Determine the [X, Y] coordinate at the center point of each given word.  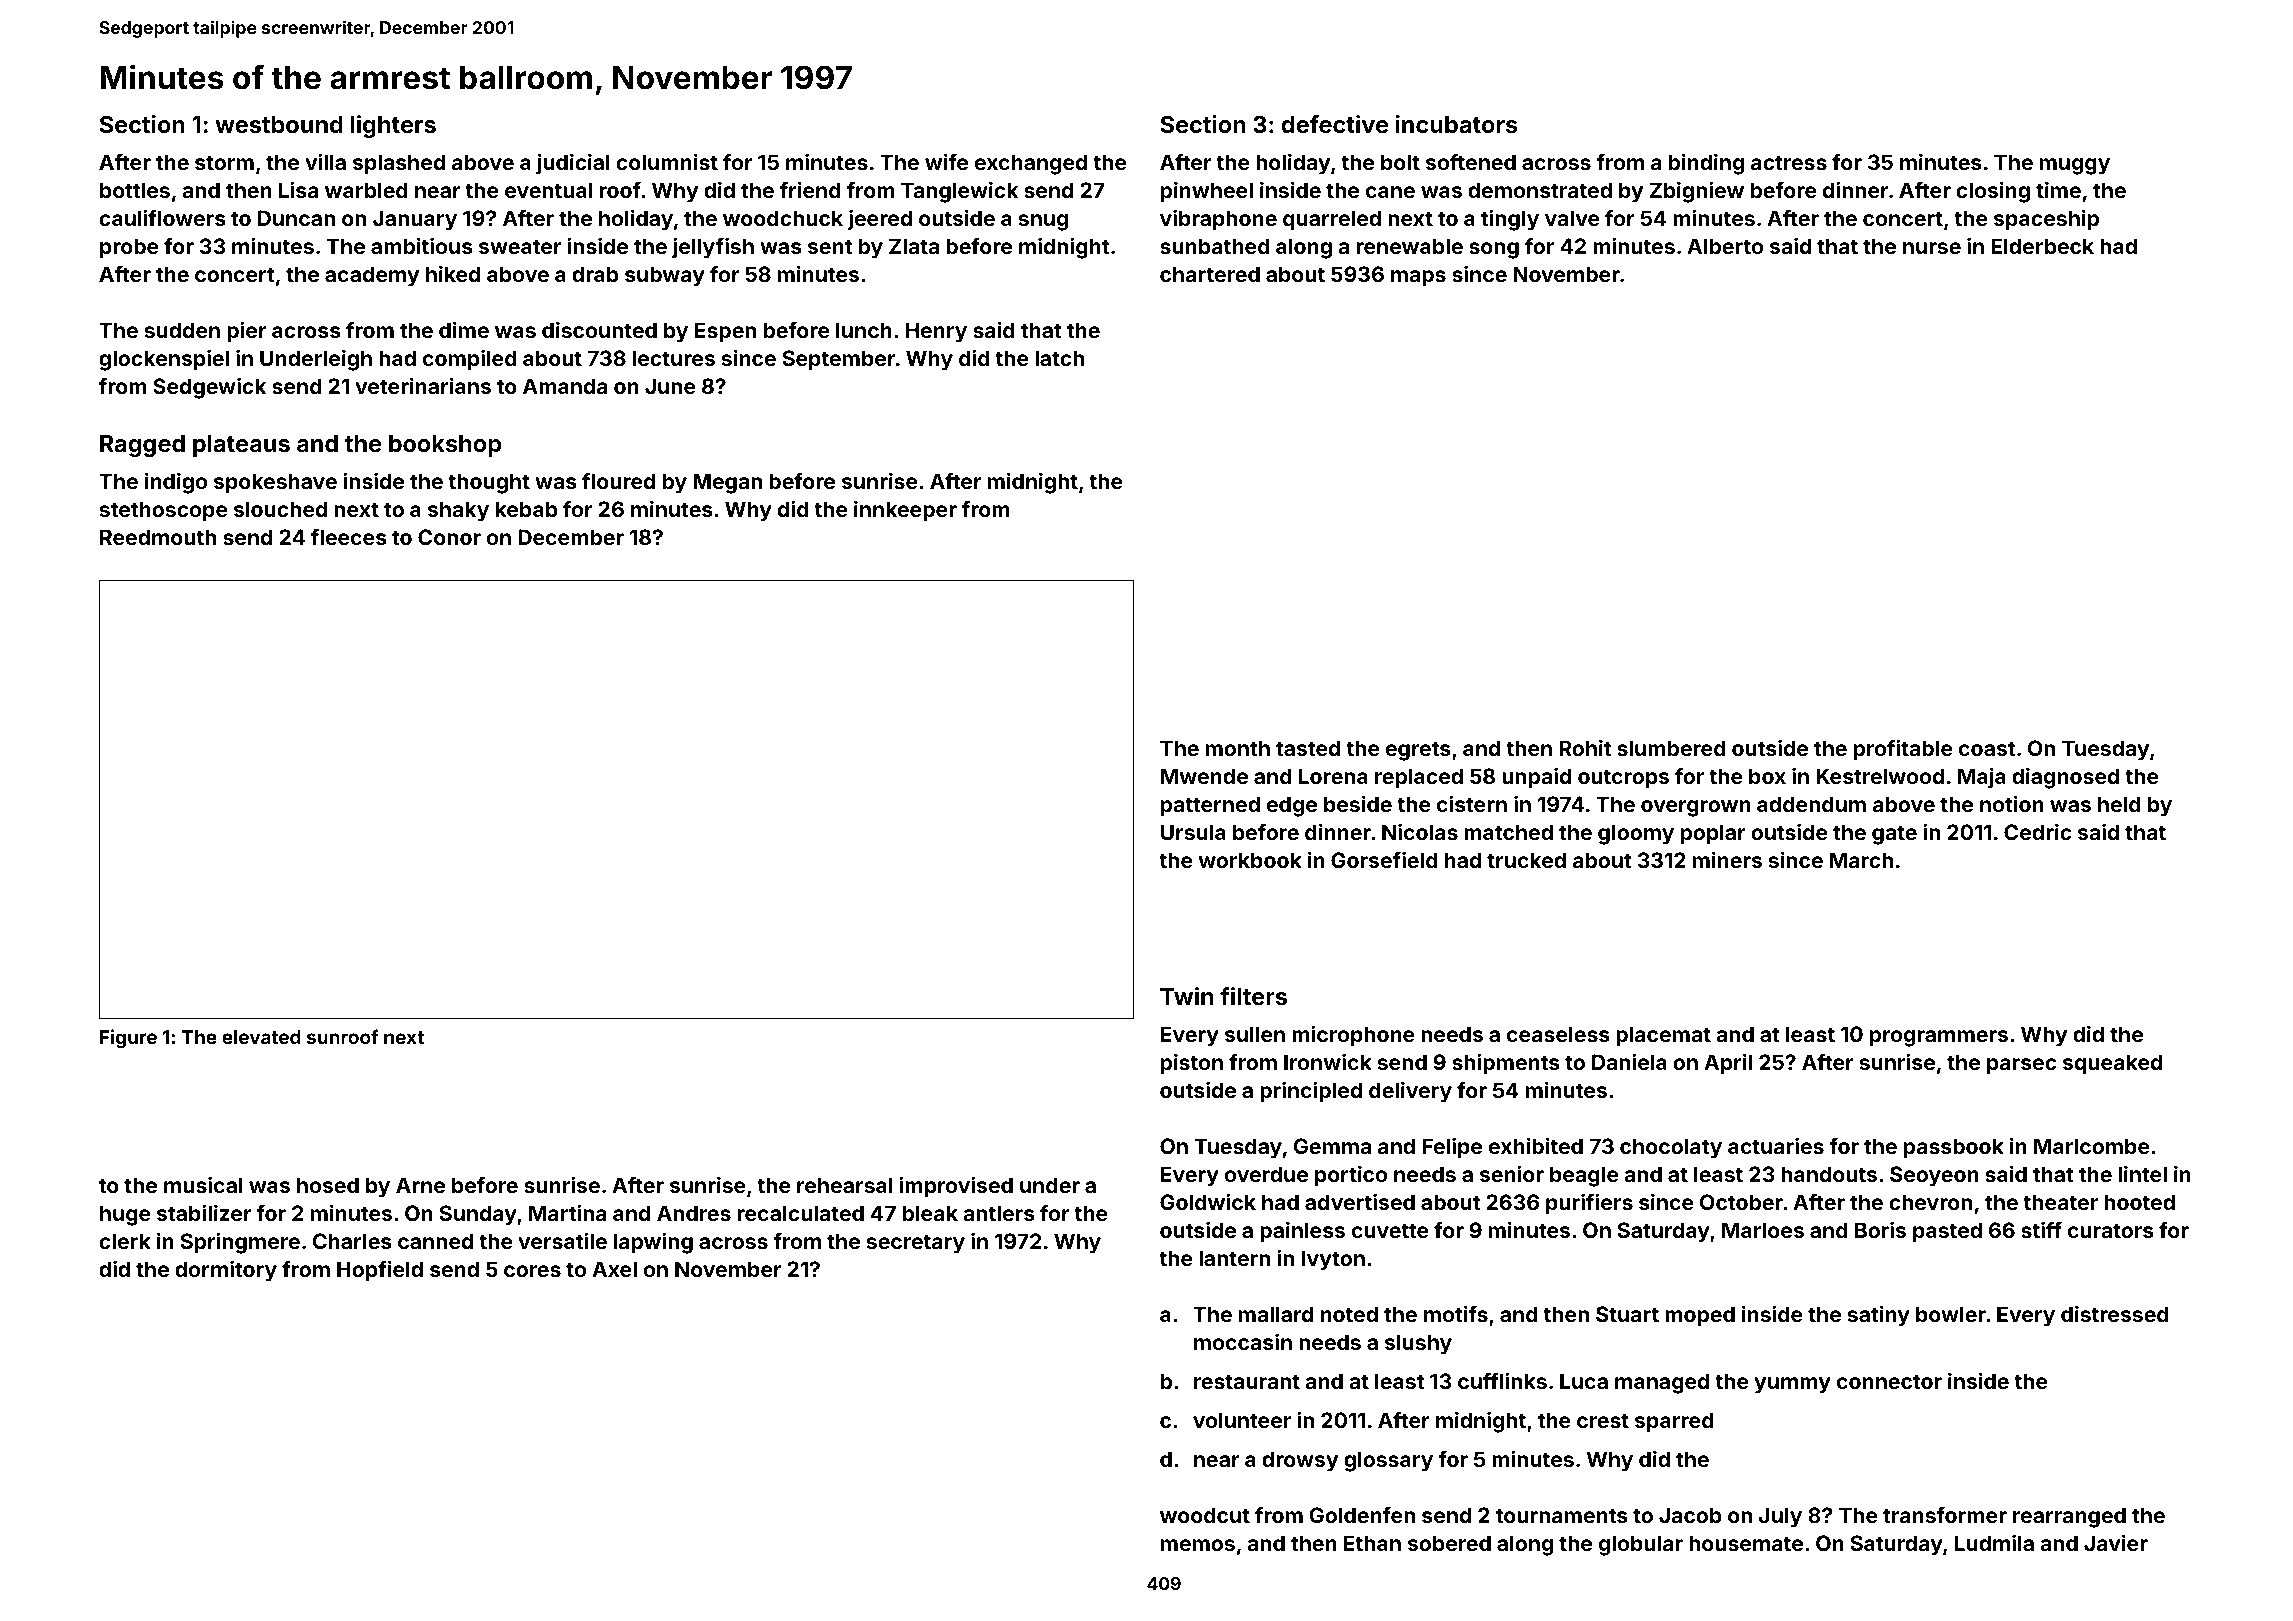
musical [203, 1185]
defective [1334, 124]
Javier [2116, 1543]
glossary [1388, 1461]
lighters [393, 126]
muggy [2075, 166]
